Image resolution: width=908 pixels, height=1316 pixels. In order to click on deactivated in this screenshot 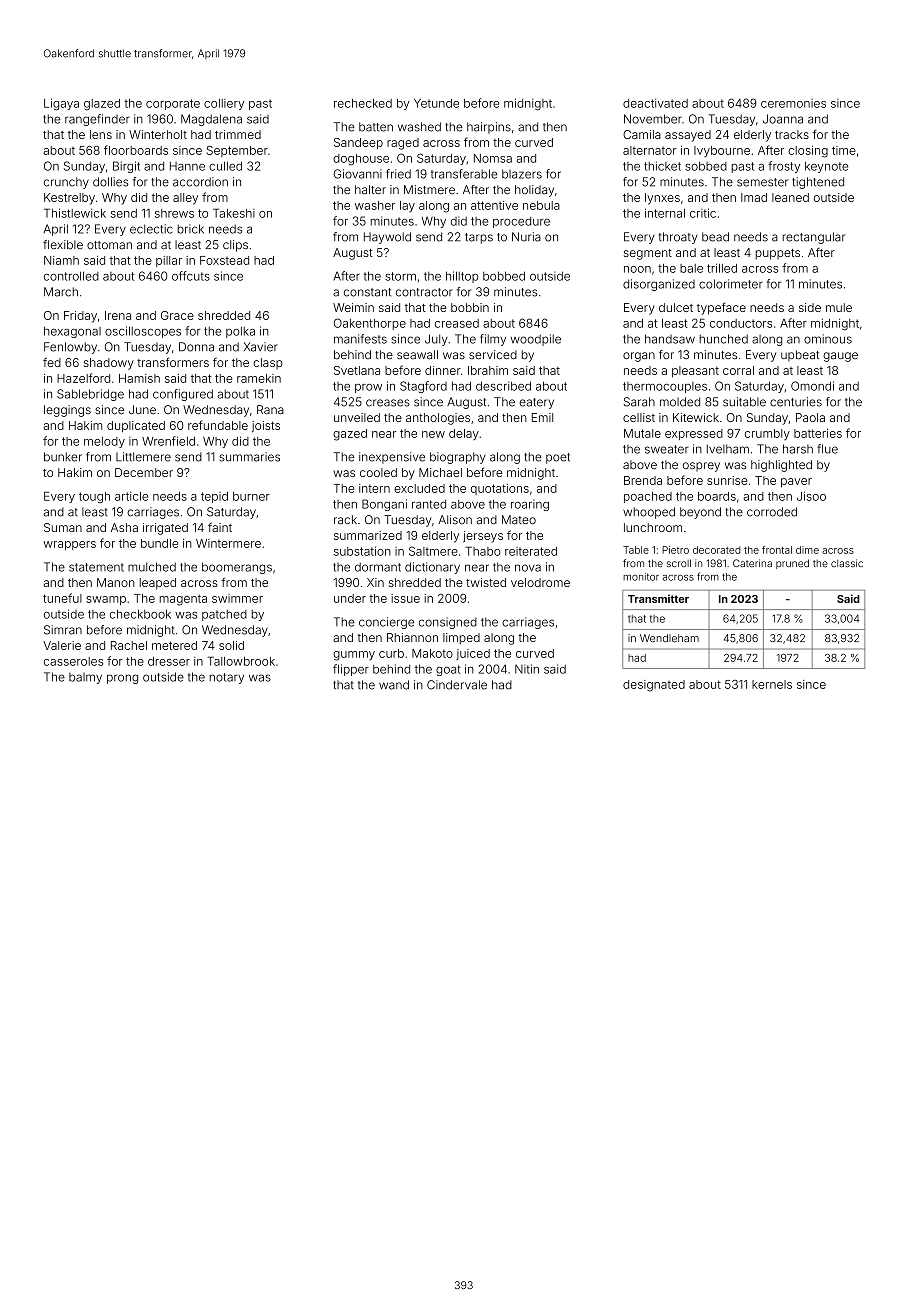, I will do `click(655, 103)`.
